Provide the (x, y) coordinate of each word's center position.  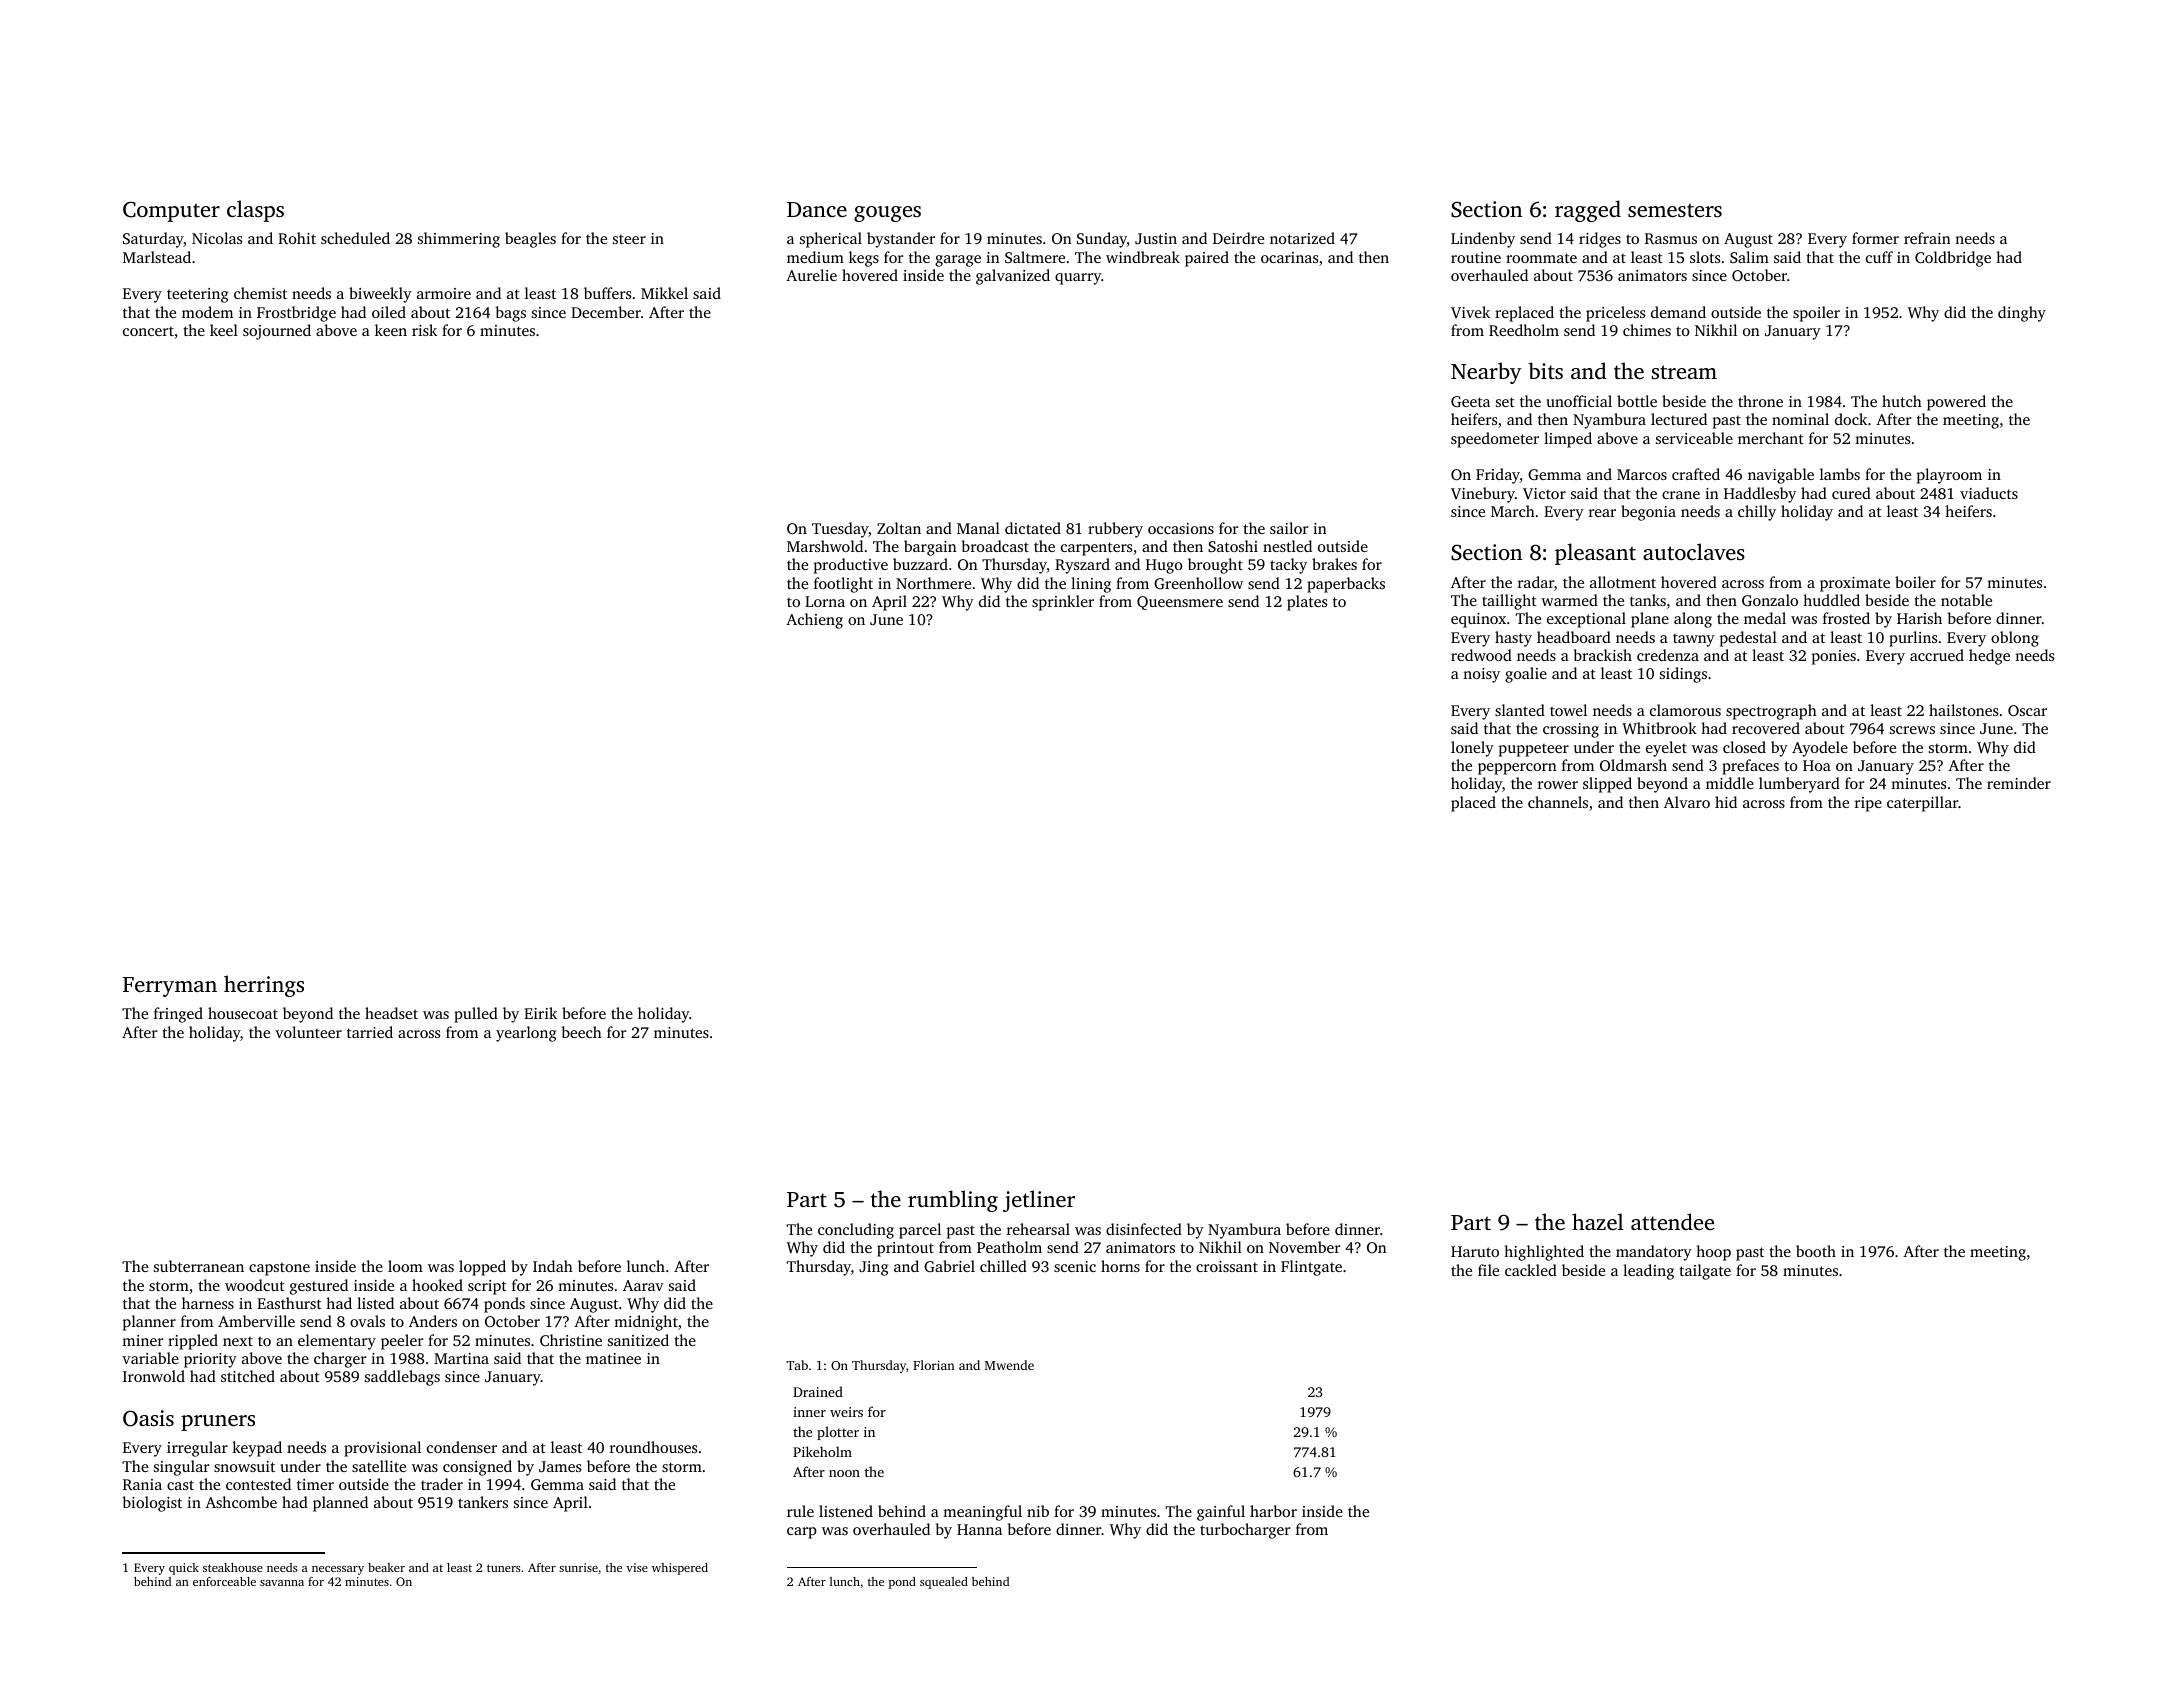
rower (1558, 785)
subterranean (199, 1266)
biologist (152, 1504)
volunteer (308, 1032)
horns (1120, 1266)
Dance (817, 209)
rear (1602, 513)
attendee (1672, 1221)
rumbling (953, 1201)
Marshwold (825, 546)
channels (1558, 802)
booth (1816, 1251)
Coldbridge (1953, 259)
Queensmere (1180, 603)
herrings (264, 986)
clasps (255, 211)
